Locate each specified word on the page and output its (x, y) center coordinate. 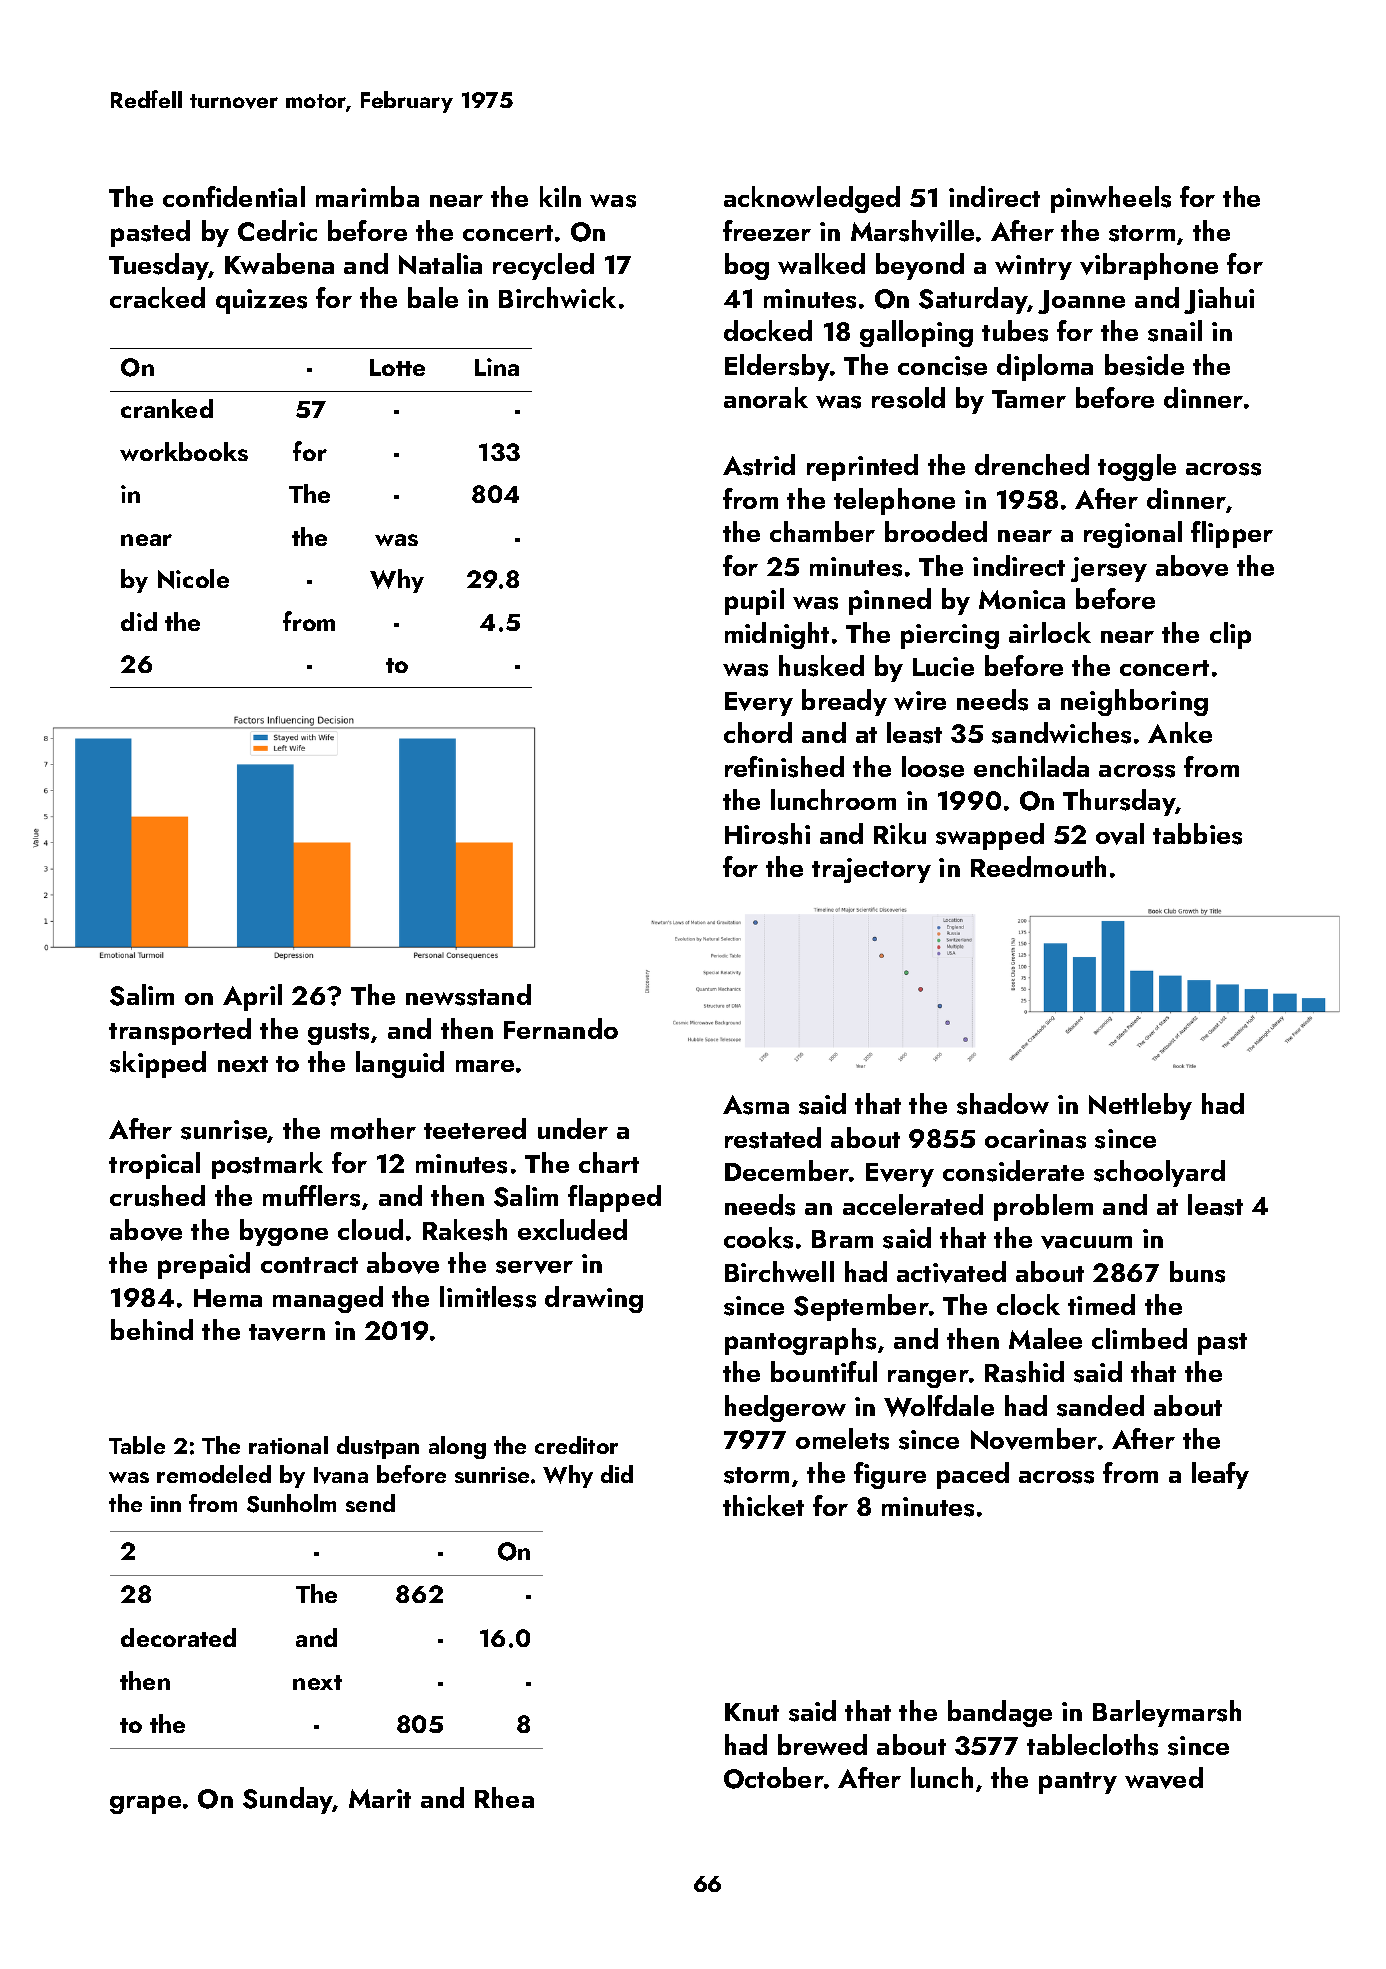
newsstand (468, 995)
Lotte (397, 367)
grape (145, 1804)
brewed (822, 1744)
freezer (767, 230)
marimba (367, 196)
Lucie (943, 666)
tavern (287, 1332)
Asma (756, 1105)
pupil (754, 601)
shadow (1003, 1104)
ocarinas (1035, 1139)
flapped (614, 1198)
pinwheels (1111, 199)
